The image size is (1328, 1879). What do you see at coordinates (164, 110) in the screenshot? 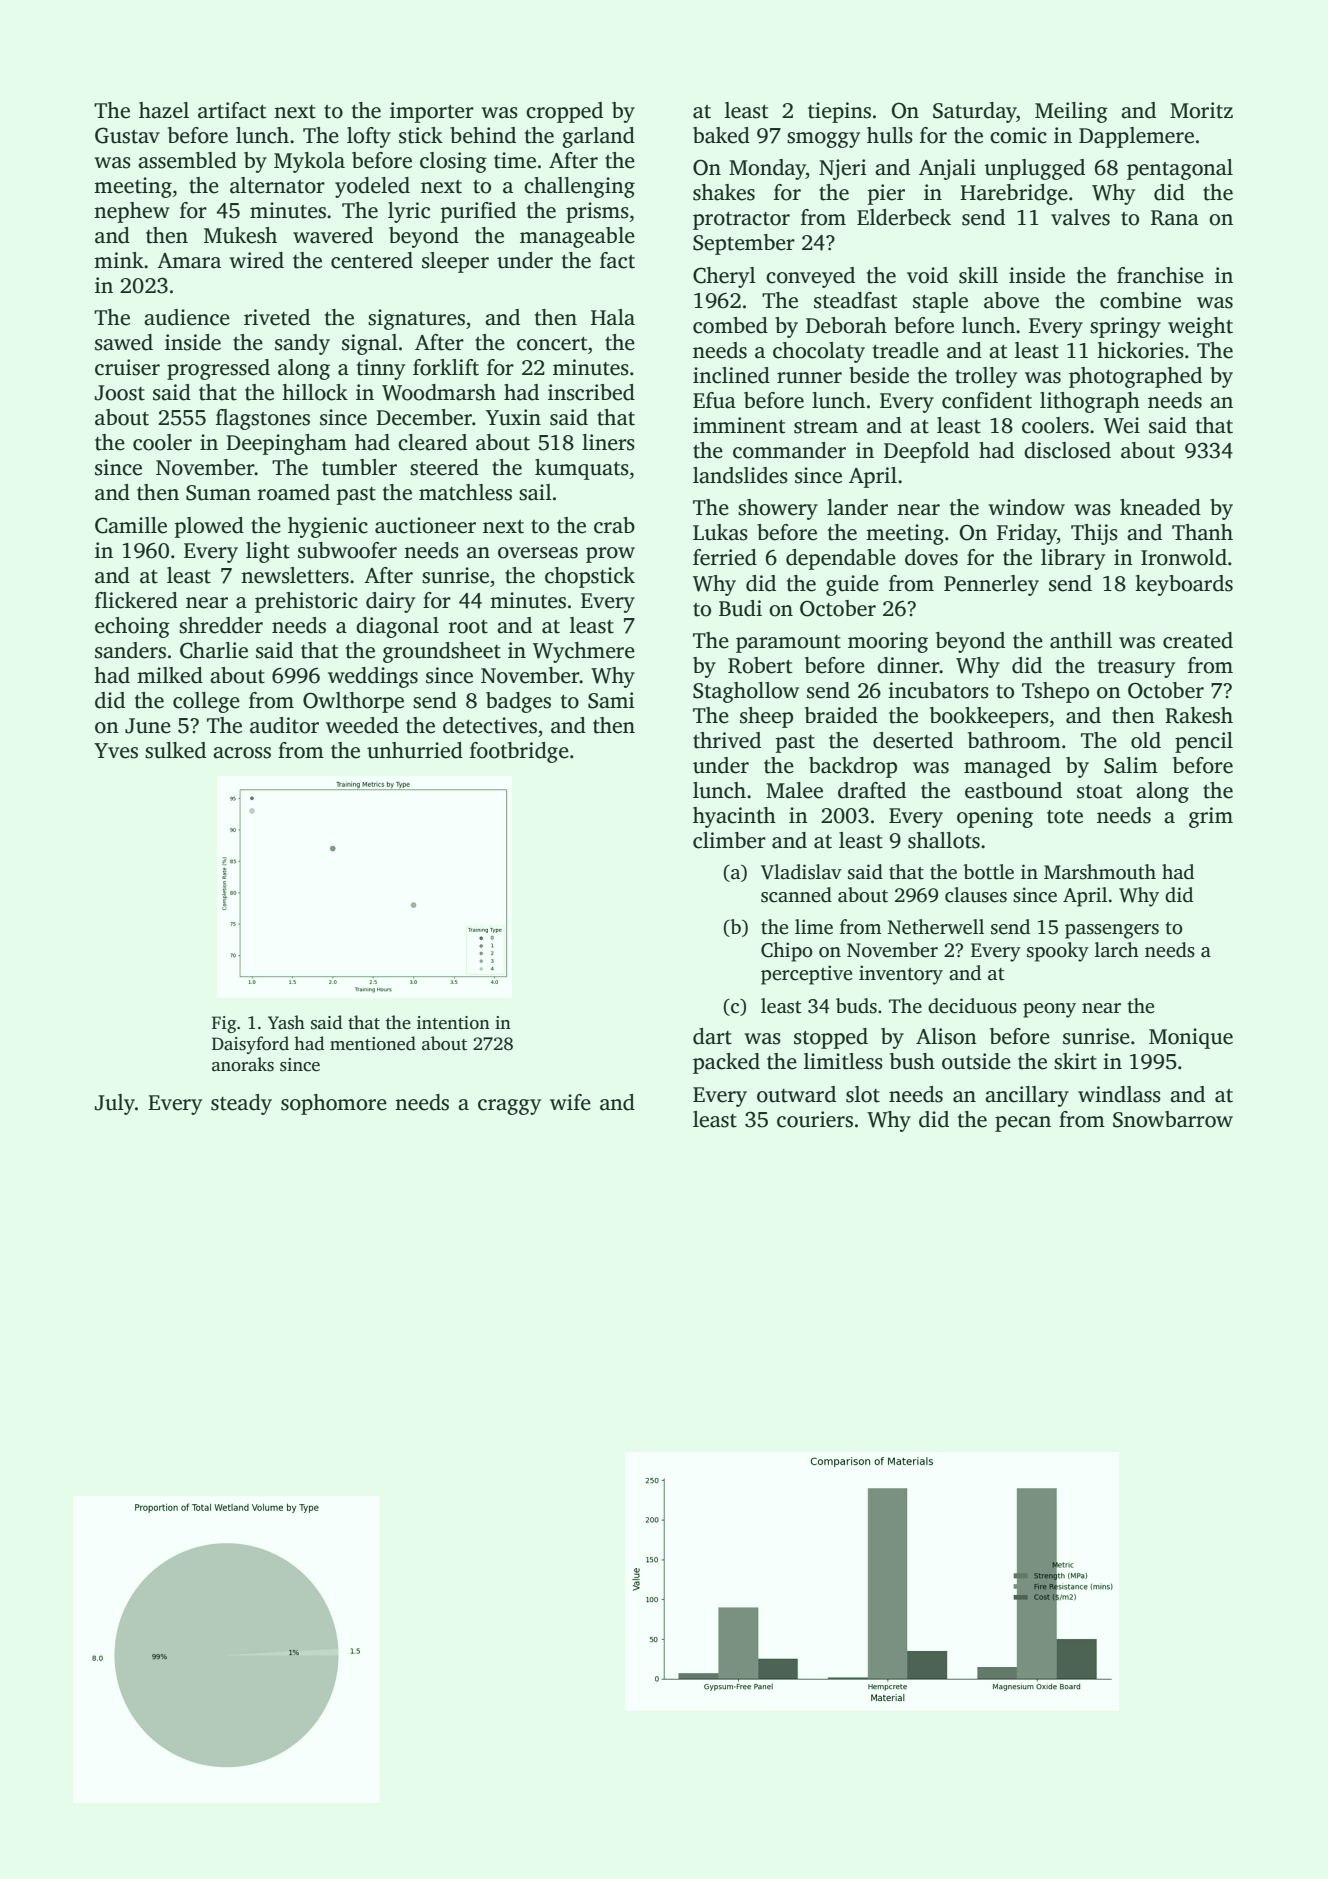
I see `hazel` at bounding box center [164, 110].
